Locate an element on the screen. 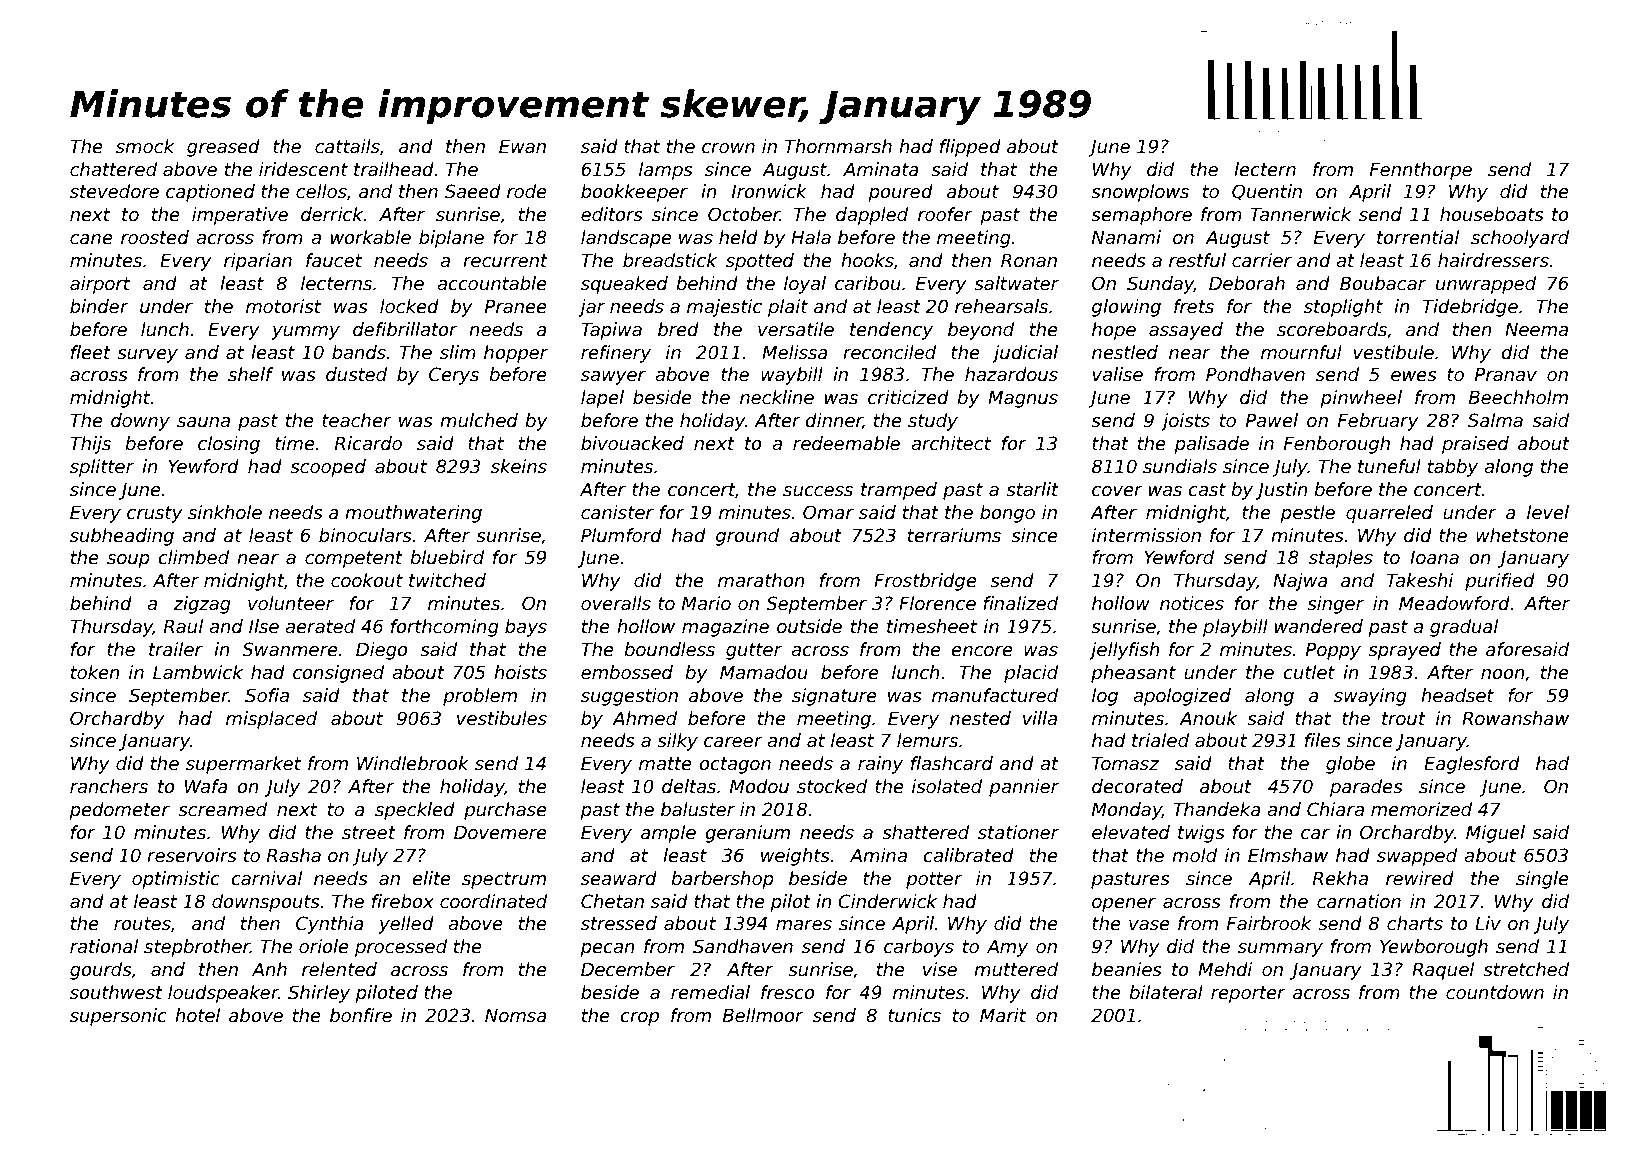 This screenshot has height=1159, width=1639. chattered is located at coordinates (113, 169).
